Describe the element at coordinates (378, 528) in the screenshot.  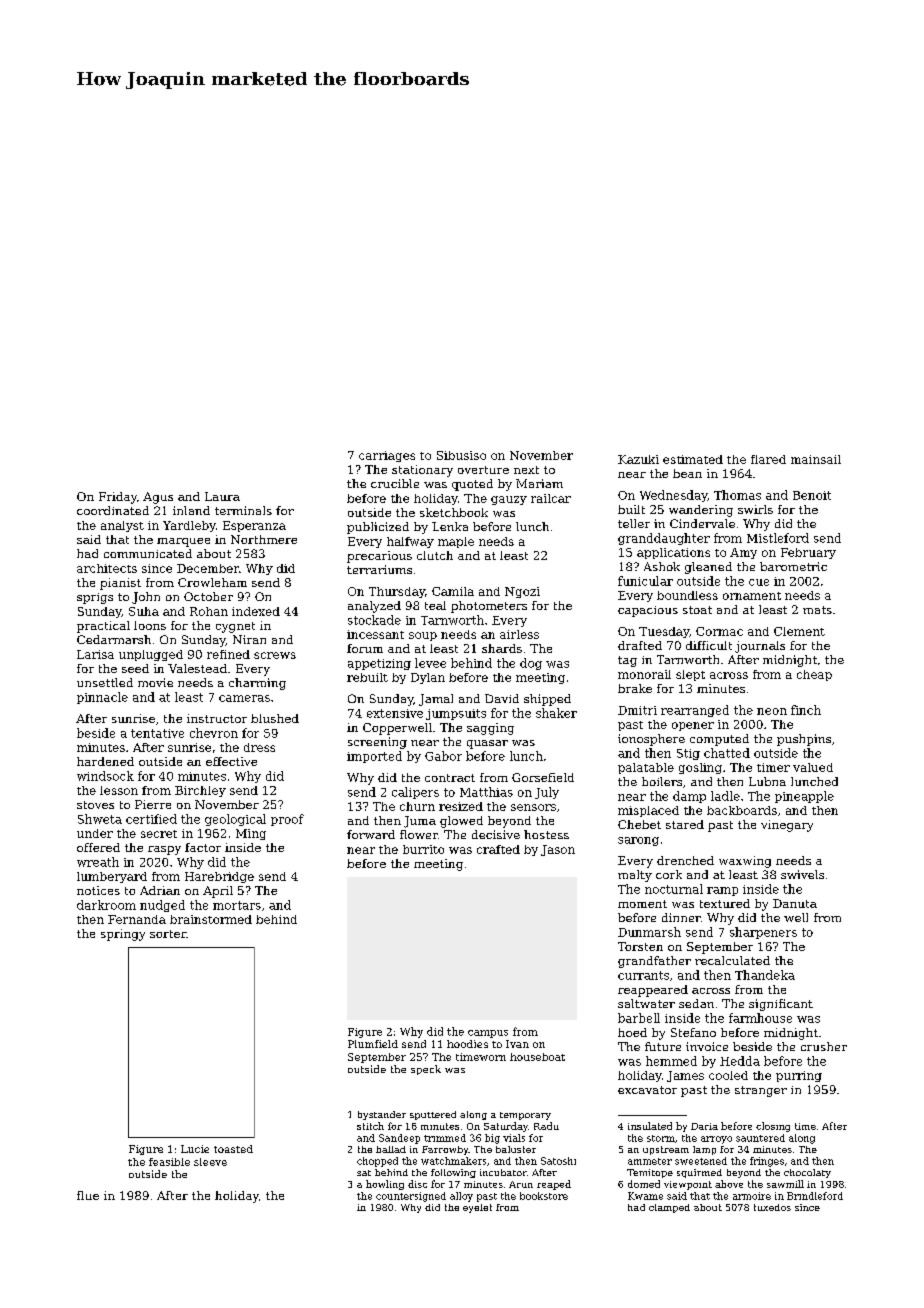
I see `publicized` at that location.
